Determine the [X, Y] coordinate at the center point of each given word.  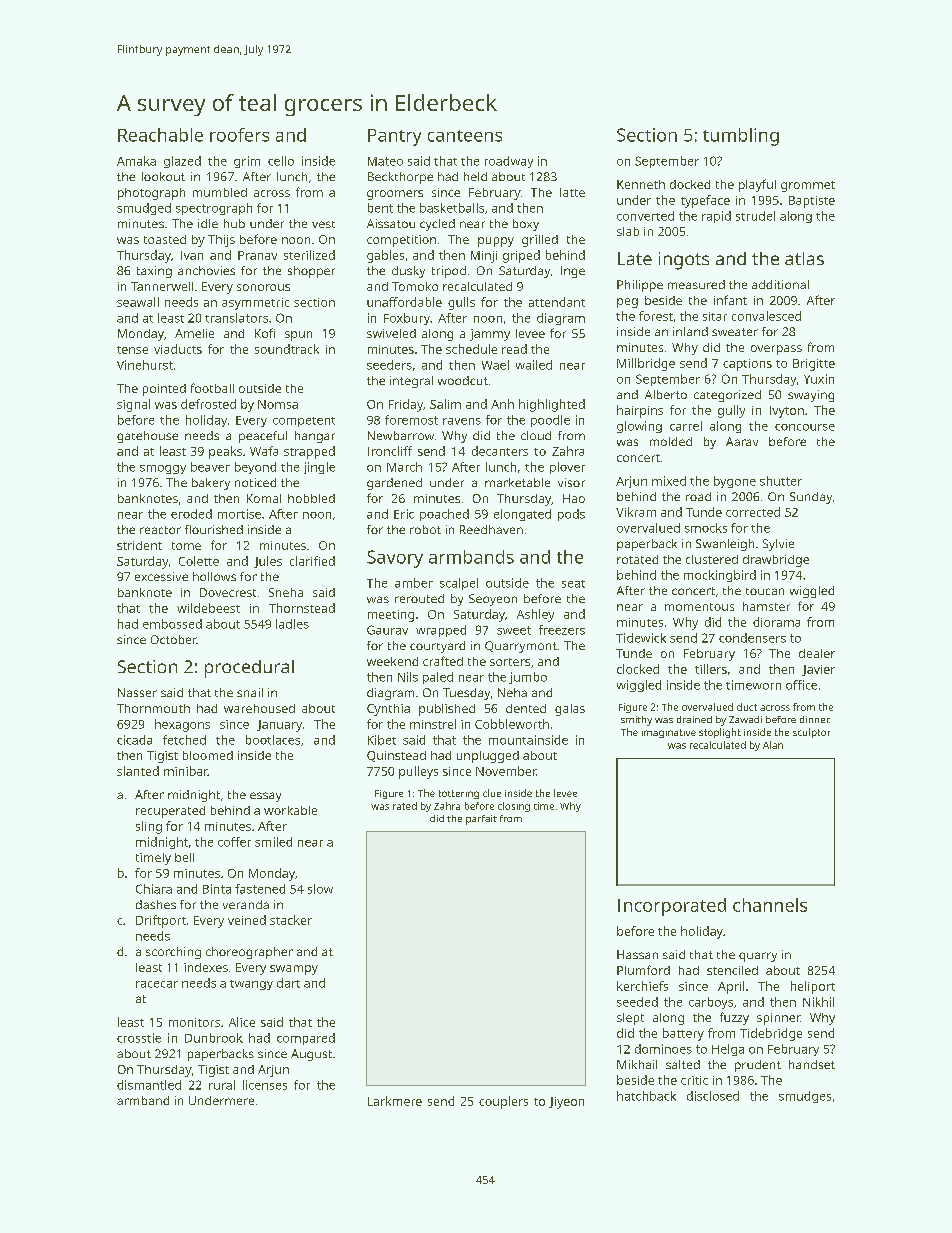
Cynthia [388, 710]
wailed [534, 365]
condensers [752, 638]
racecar [157, 984]
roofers [239, 135]
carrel [686, 426]
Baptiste [812, 202]
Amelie [194, 333]
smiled [273, 842]
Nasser [137, 692]
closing [514, 807]
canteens [465, 136]
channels [770, 905]
